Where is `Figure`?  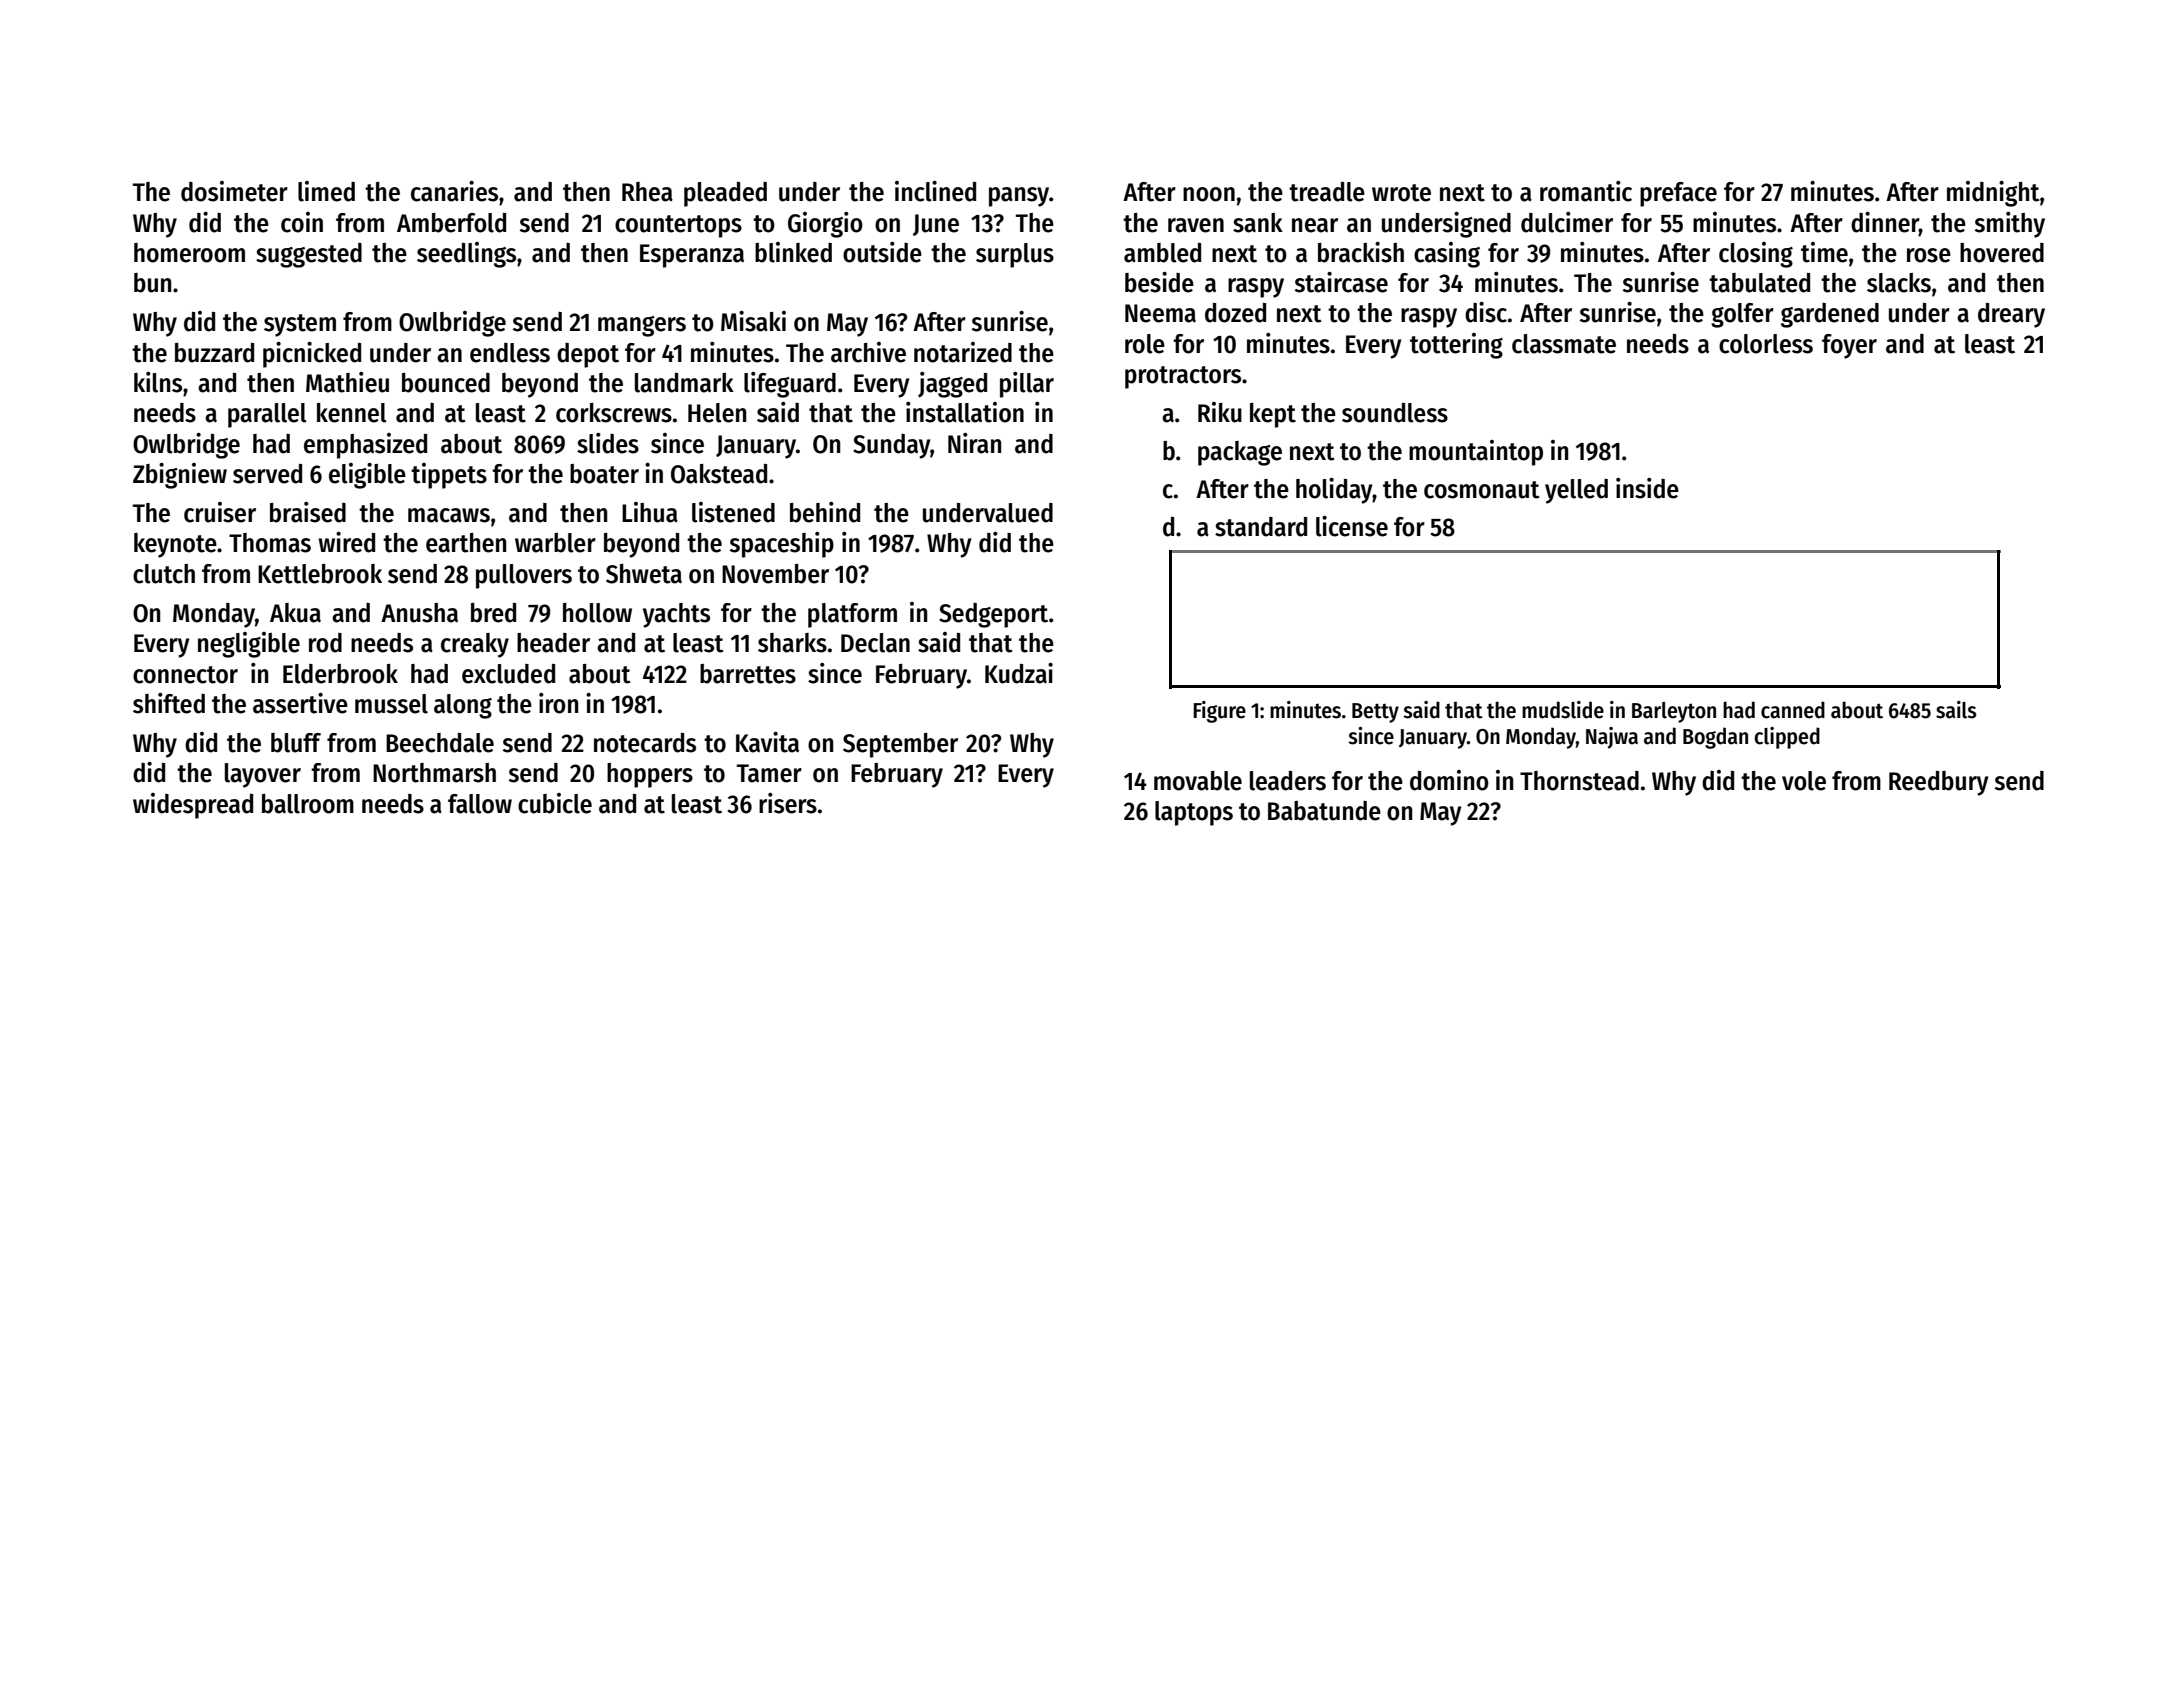 Figure is located at coordinates (1219, 712).
